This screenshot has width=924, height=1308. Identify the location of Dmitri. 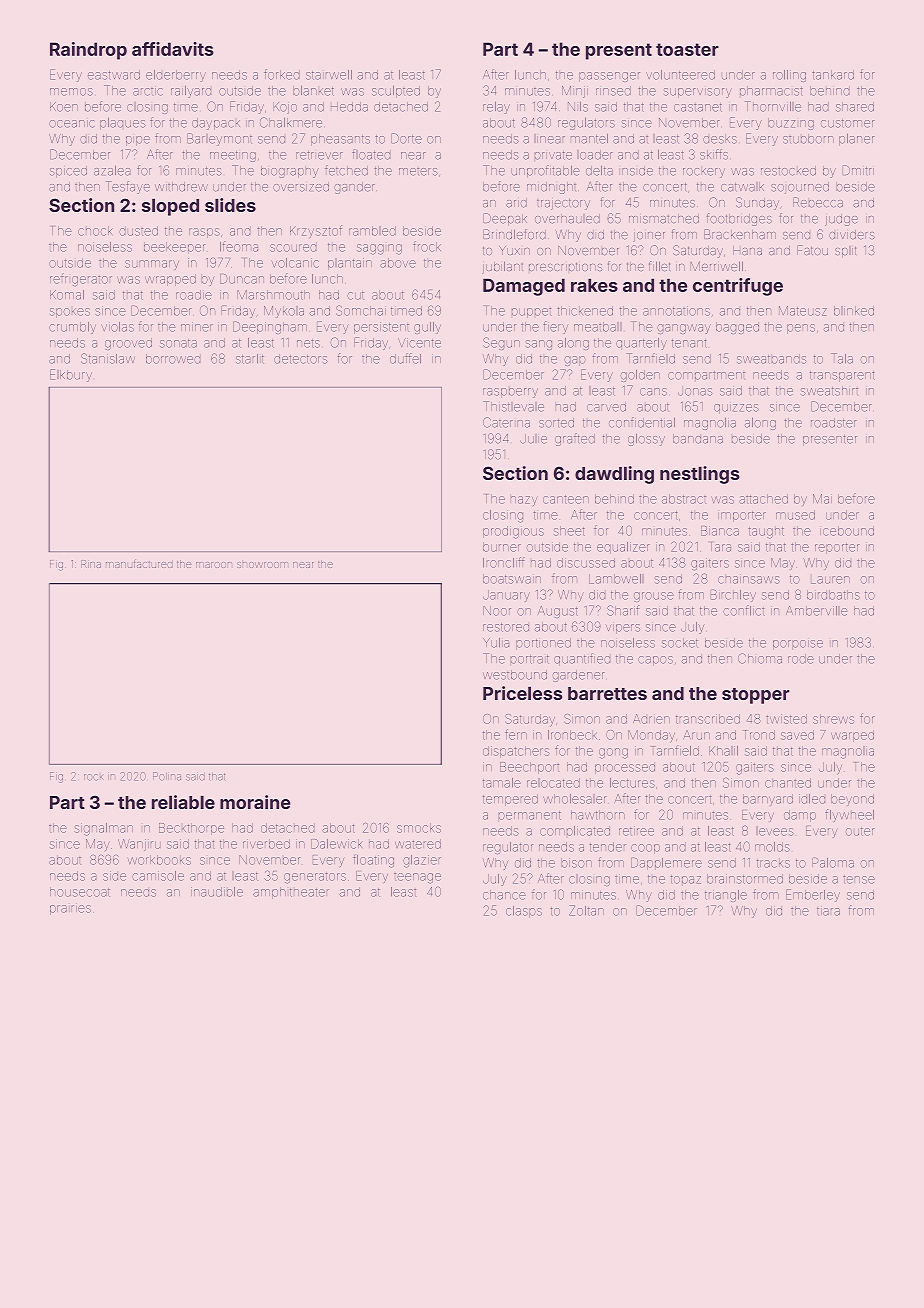
(858, 170).
